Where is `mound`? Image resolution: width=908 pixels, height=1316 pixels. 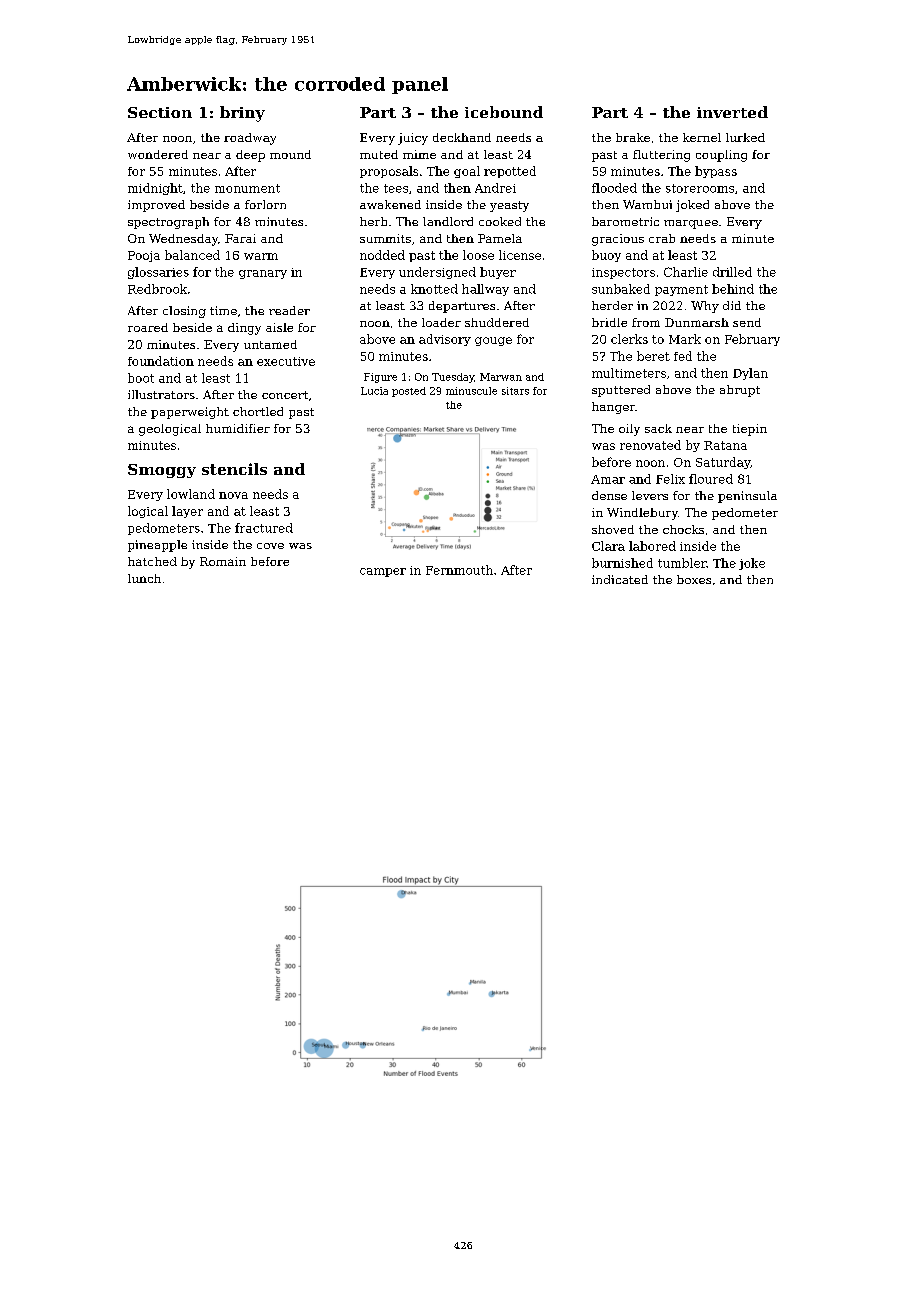 mound is located at coordinates (290, 154).
